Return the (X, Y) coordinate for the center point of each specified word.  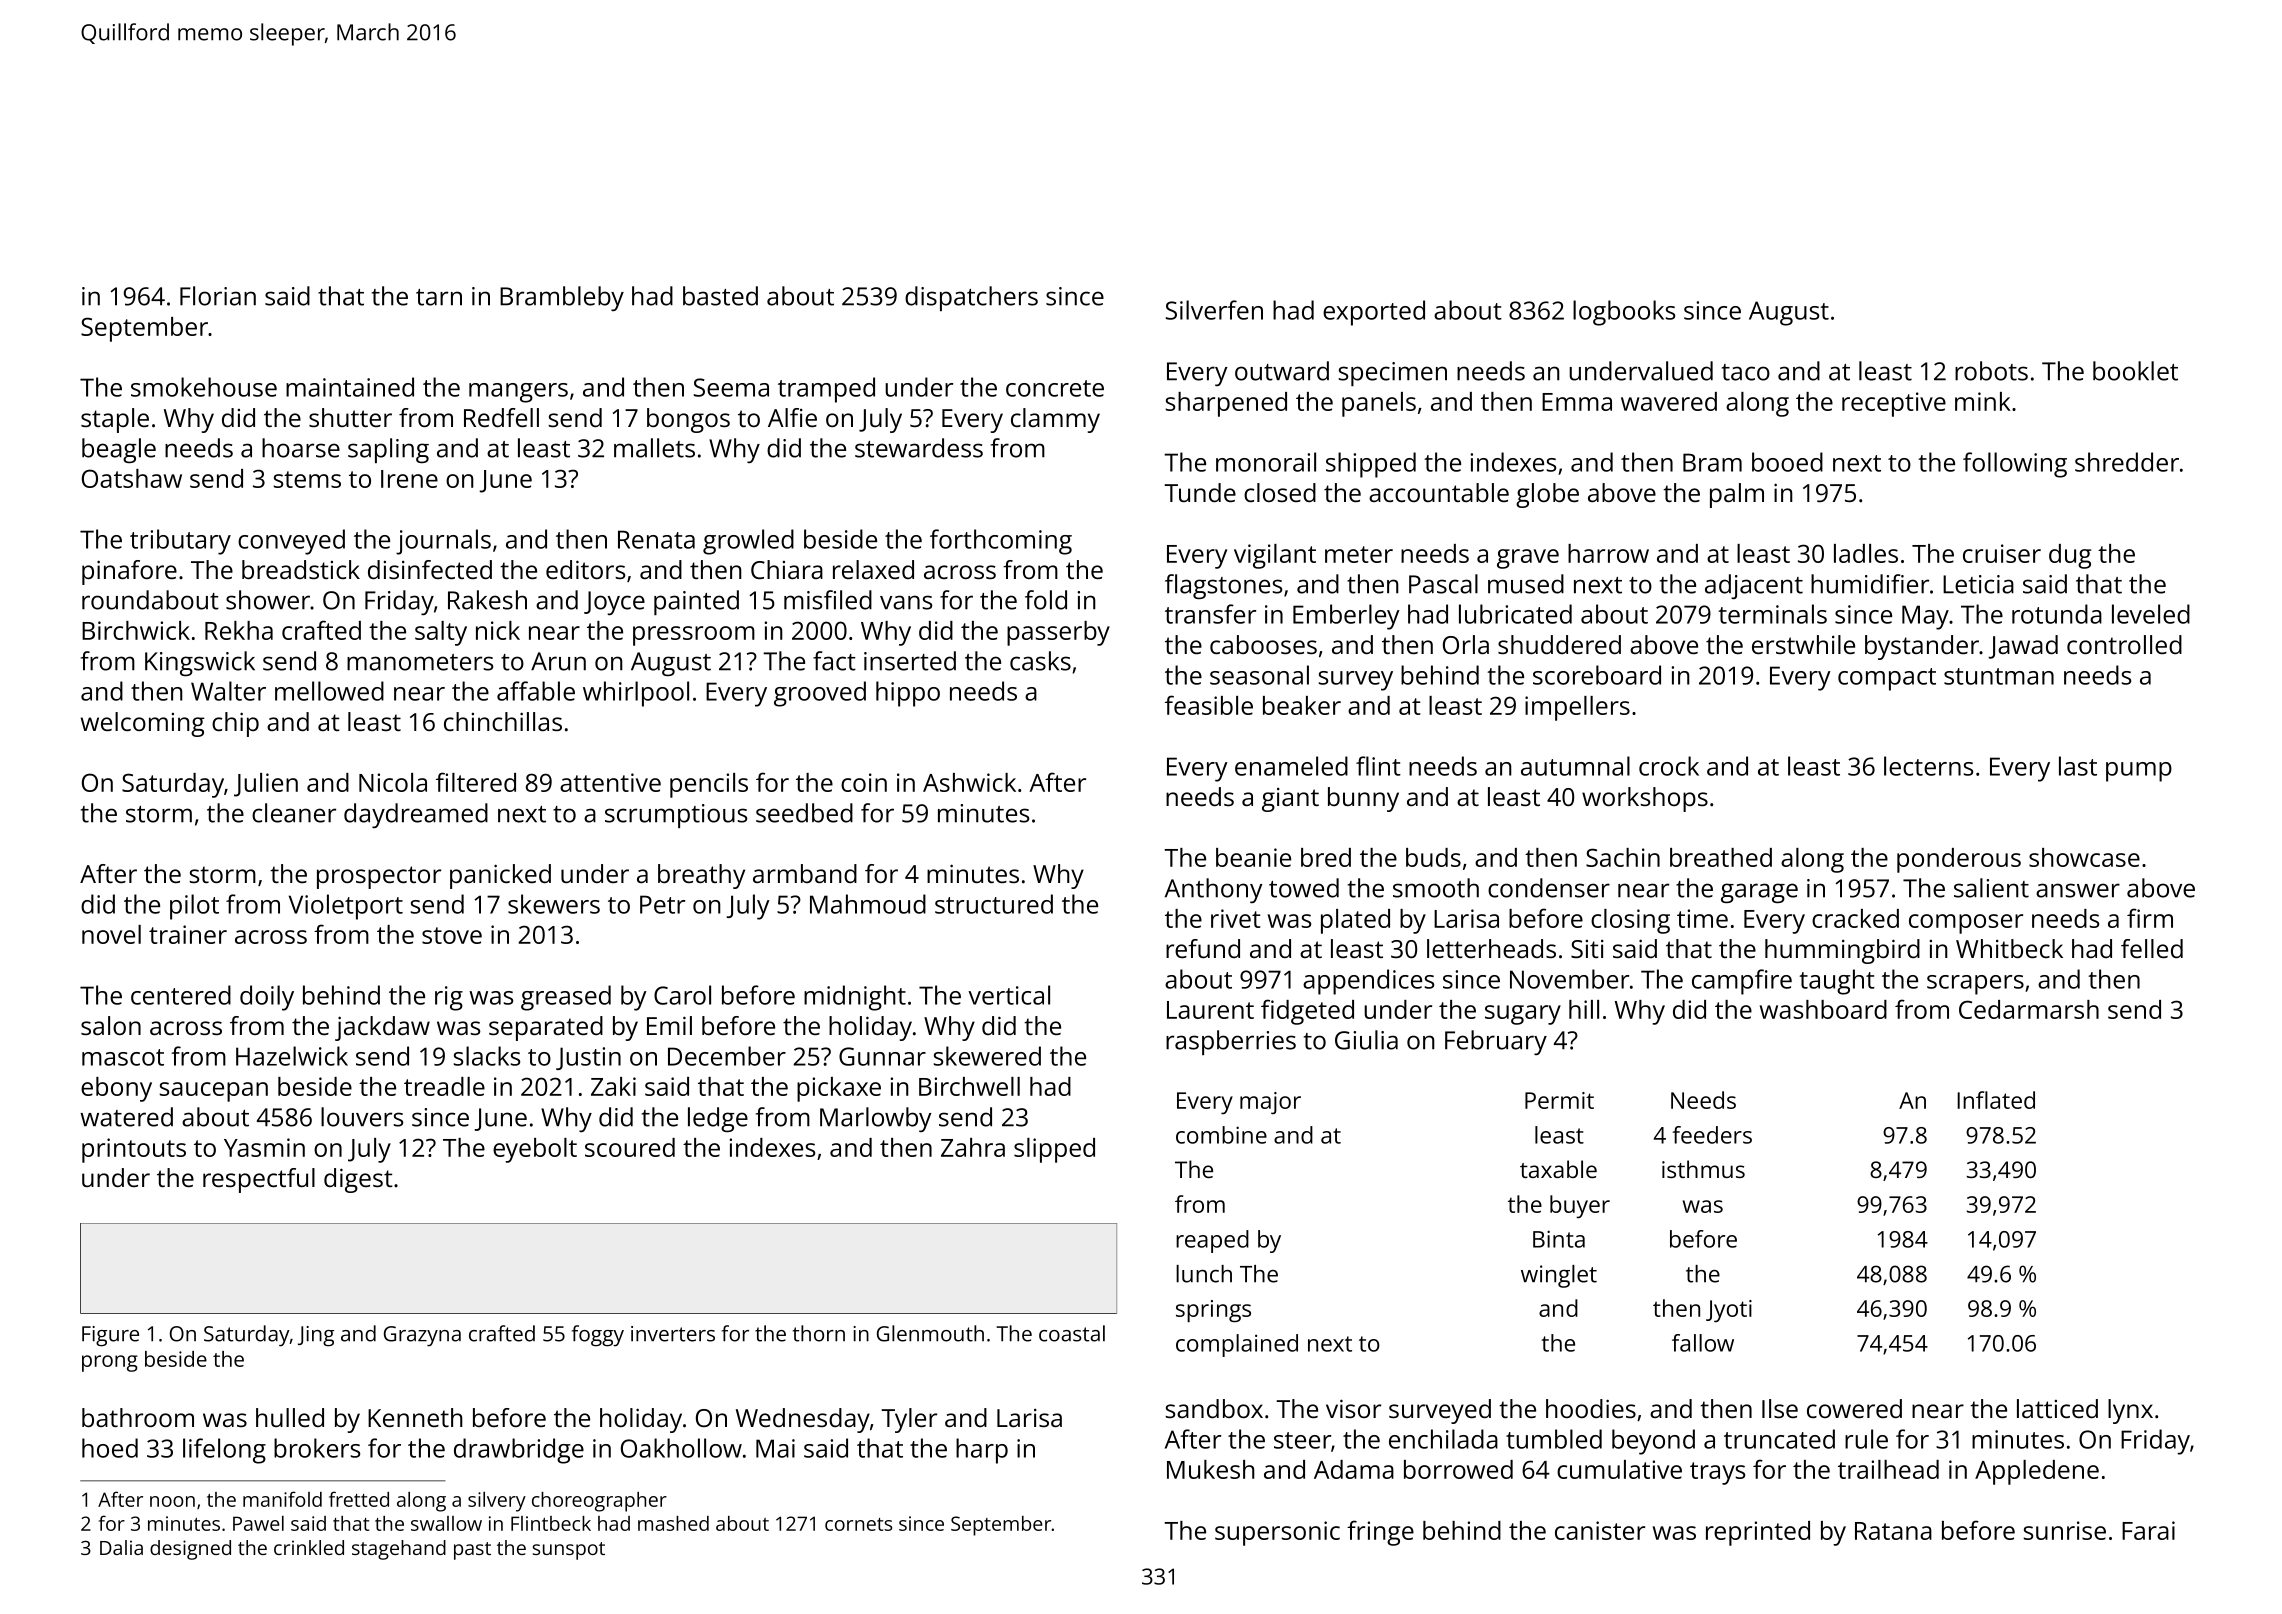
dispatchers (971, 298)
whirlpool (636, 694)
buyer (1580, 1207)
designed (190, 1550)
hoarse (301, 448)
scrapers (1975, 985)
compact (1887, 679)
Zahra (973, 1147)
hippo (908, 694)
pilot (194, 907)
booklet (2135, 371)
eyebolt (535, 1150)
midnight (855, 998)
